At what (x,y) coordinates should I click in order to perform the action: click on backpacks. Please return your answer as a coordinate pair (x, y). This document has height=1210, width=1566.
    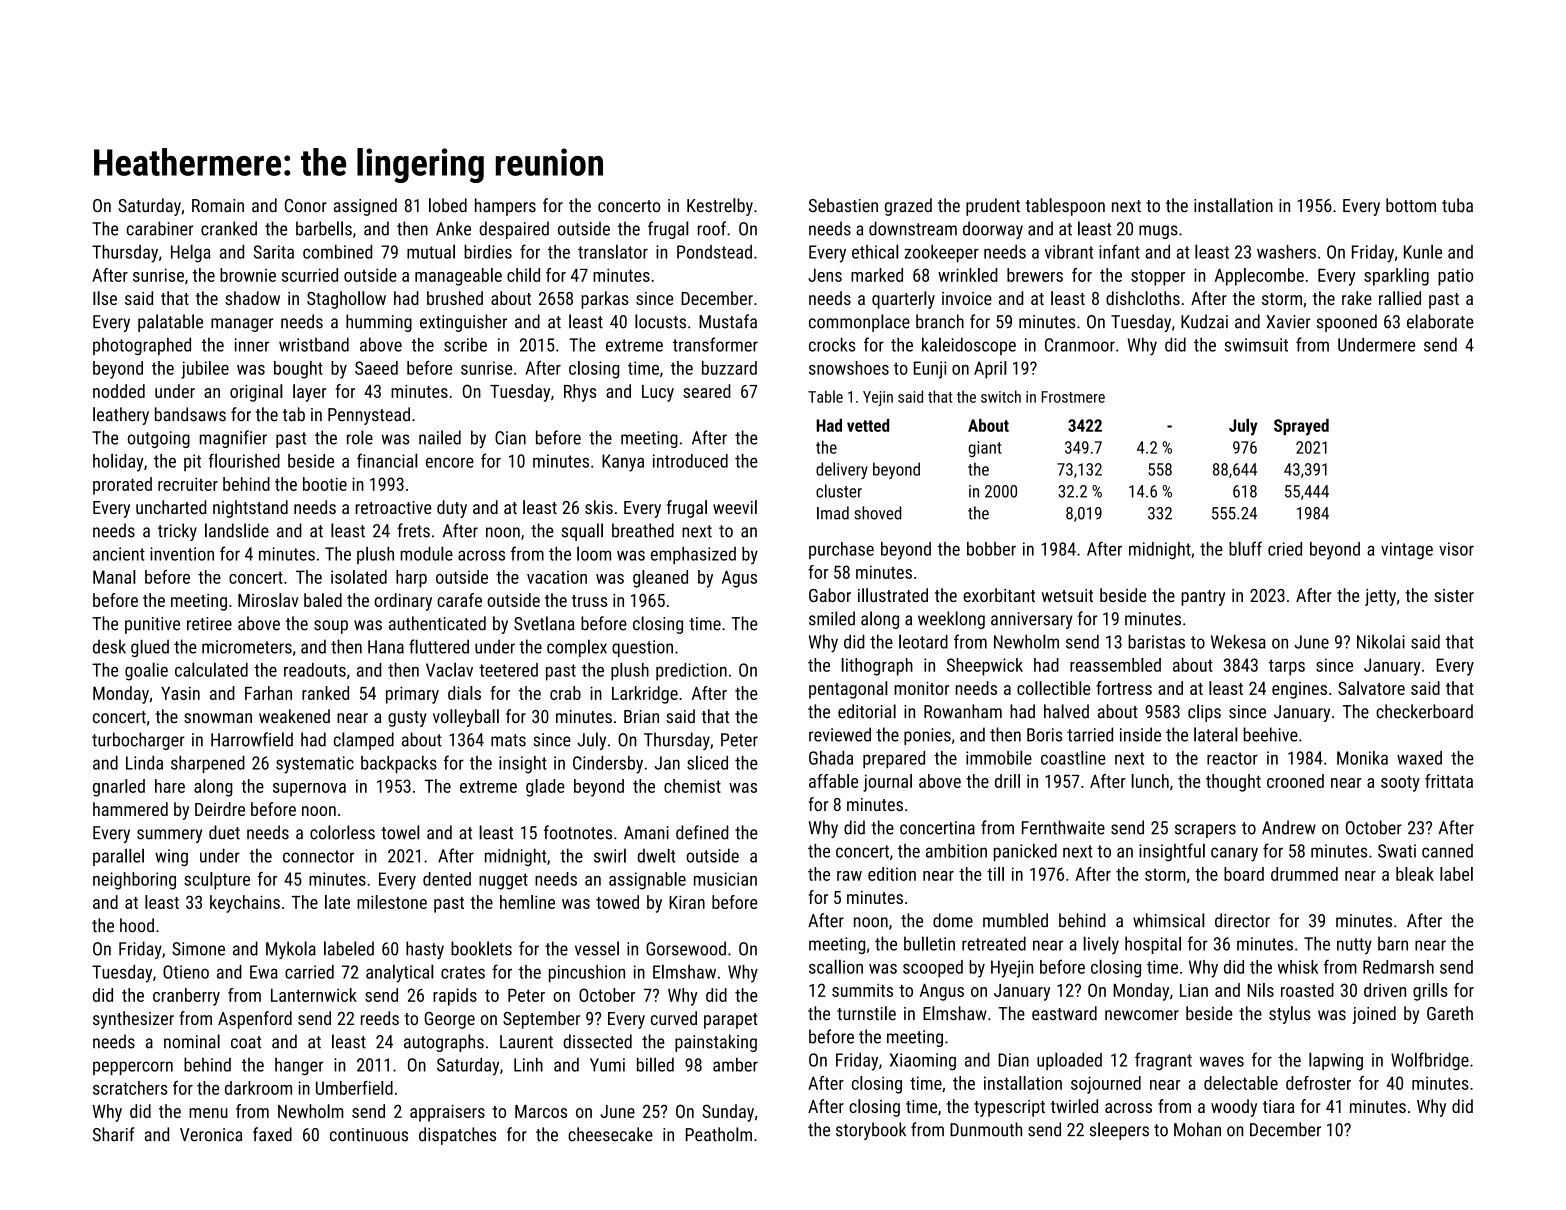
    Looking at the image, I should click on (399, 764).
